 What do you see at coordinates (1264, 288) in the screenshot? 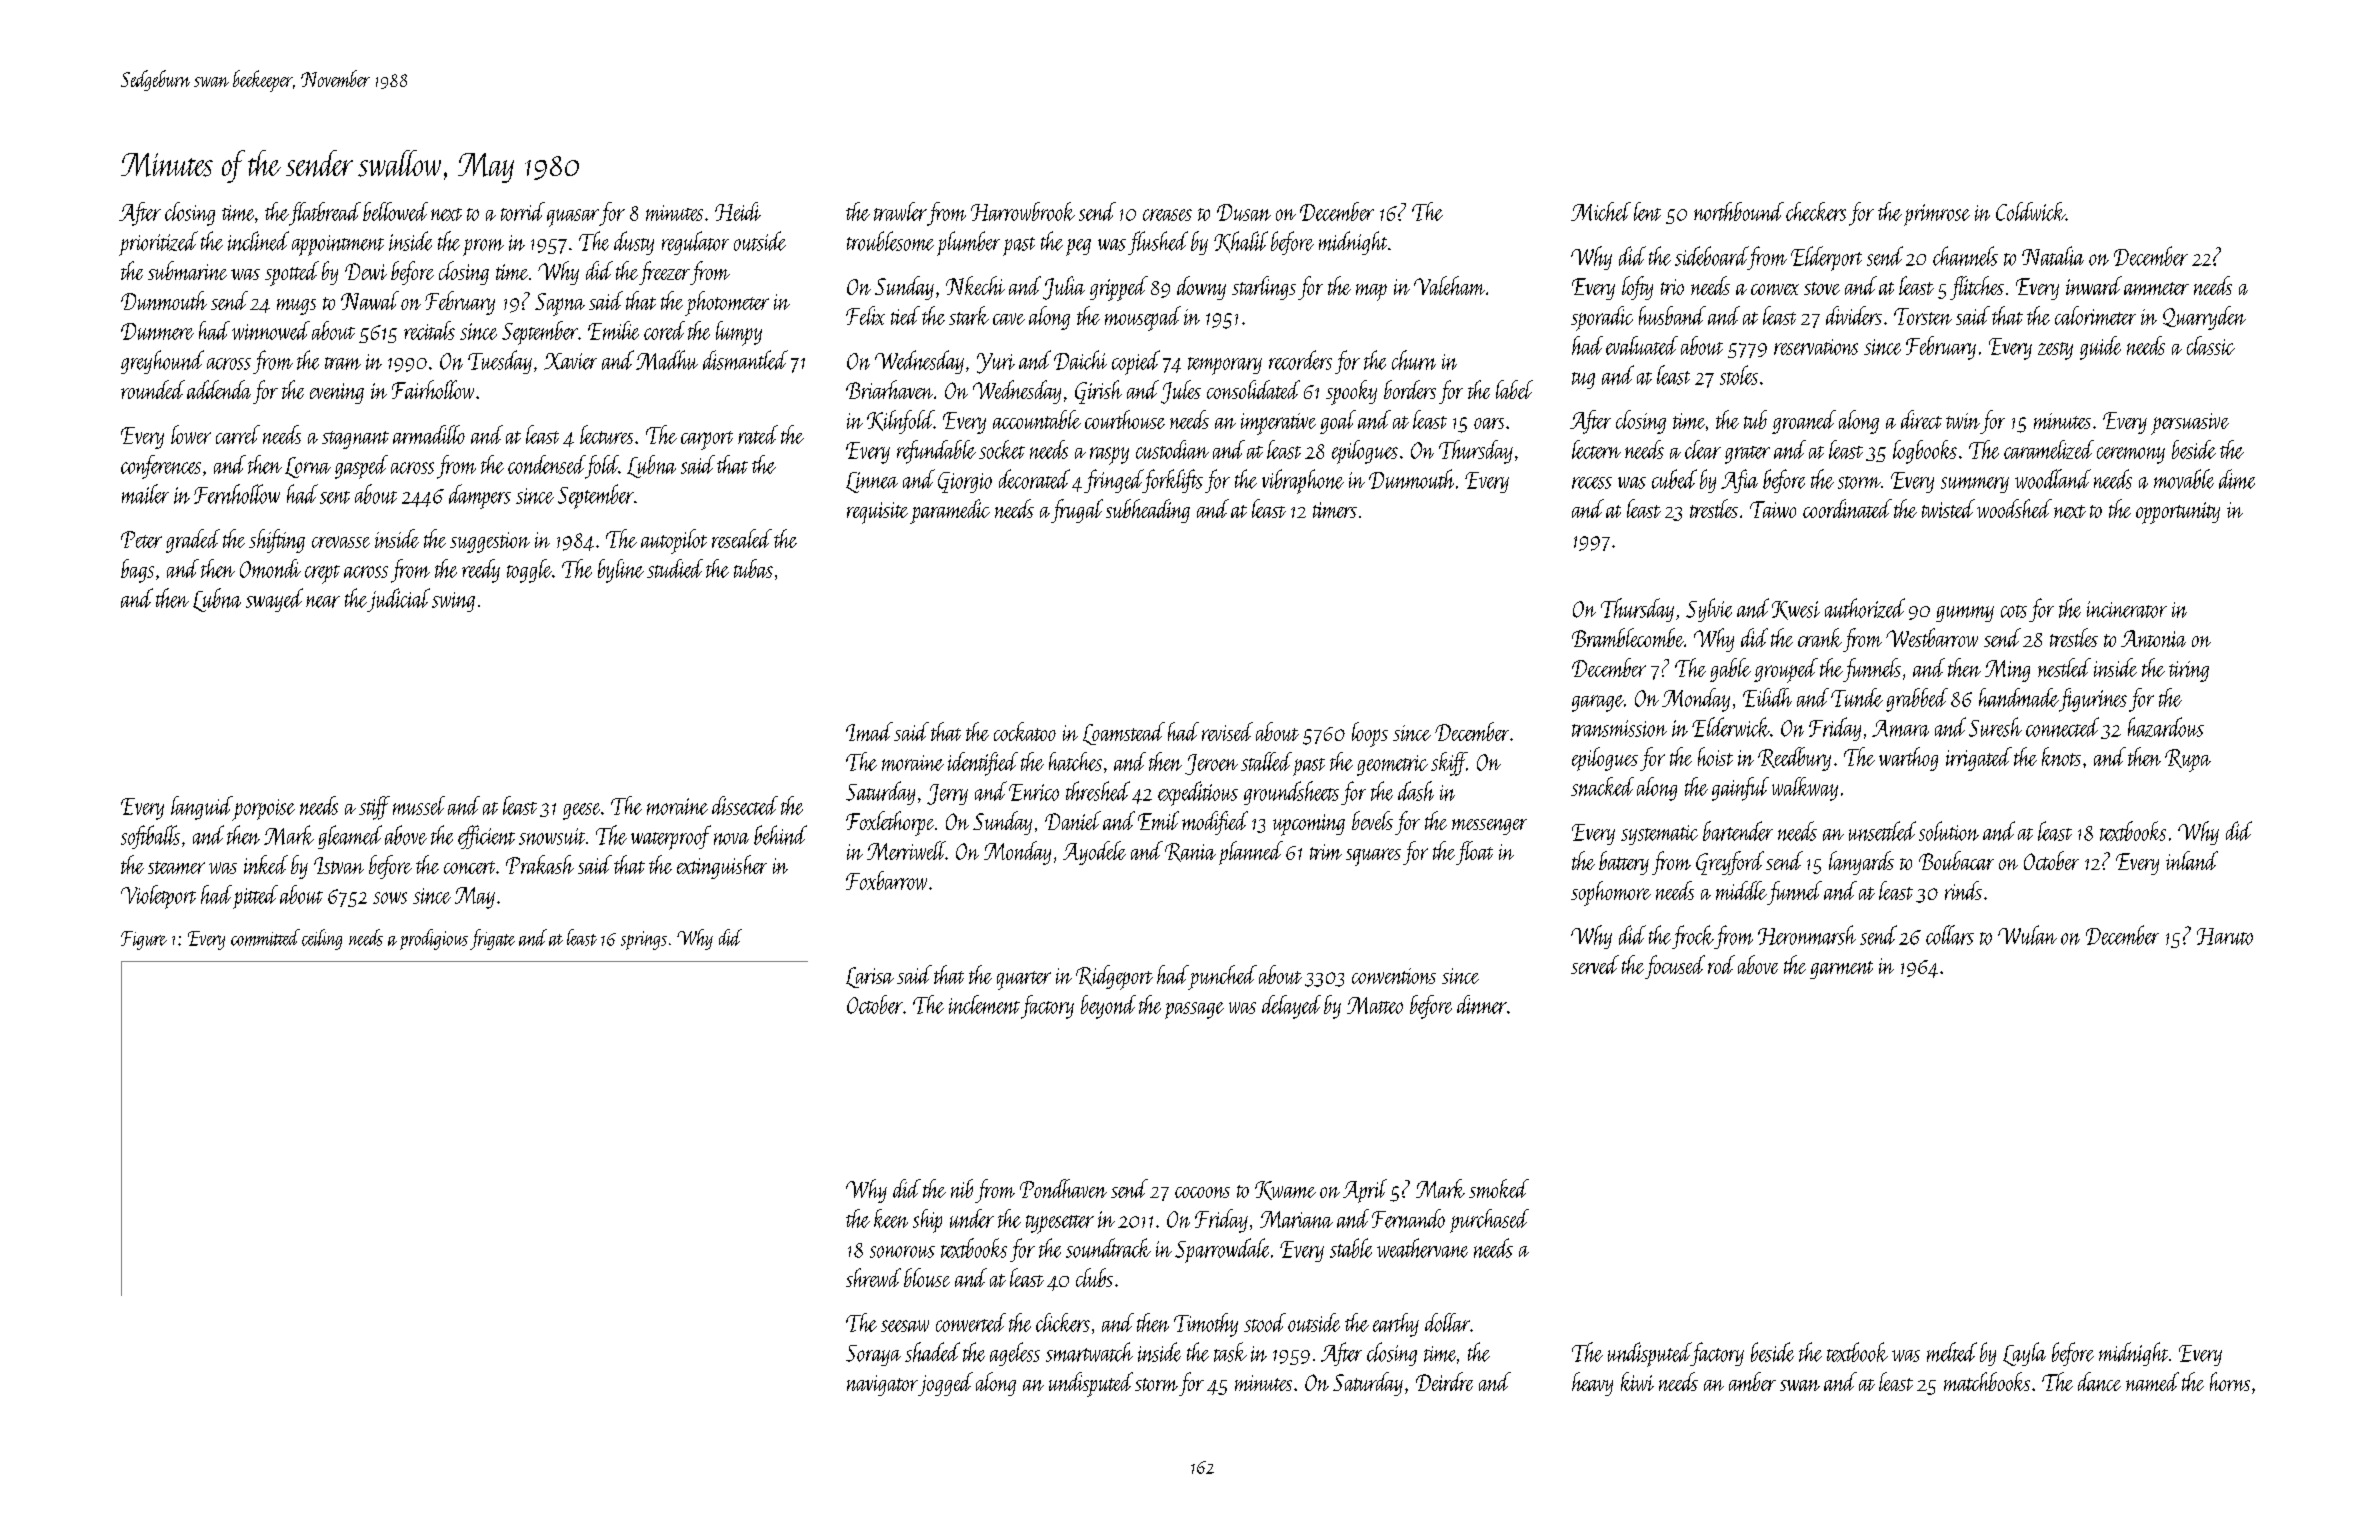
I see `starlings` at bounding box center [1264, 288].
